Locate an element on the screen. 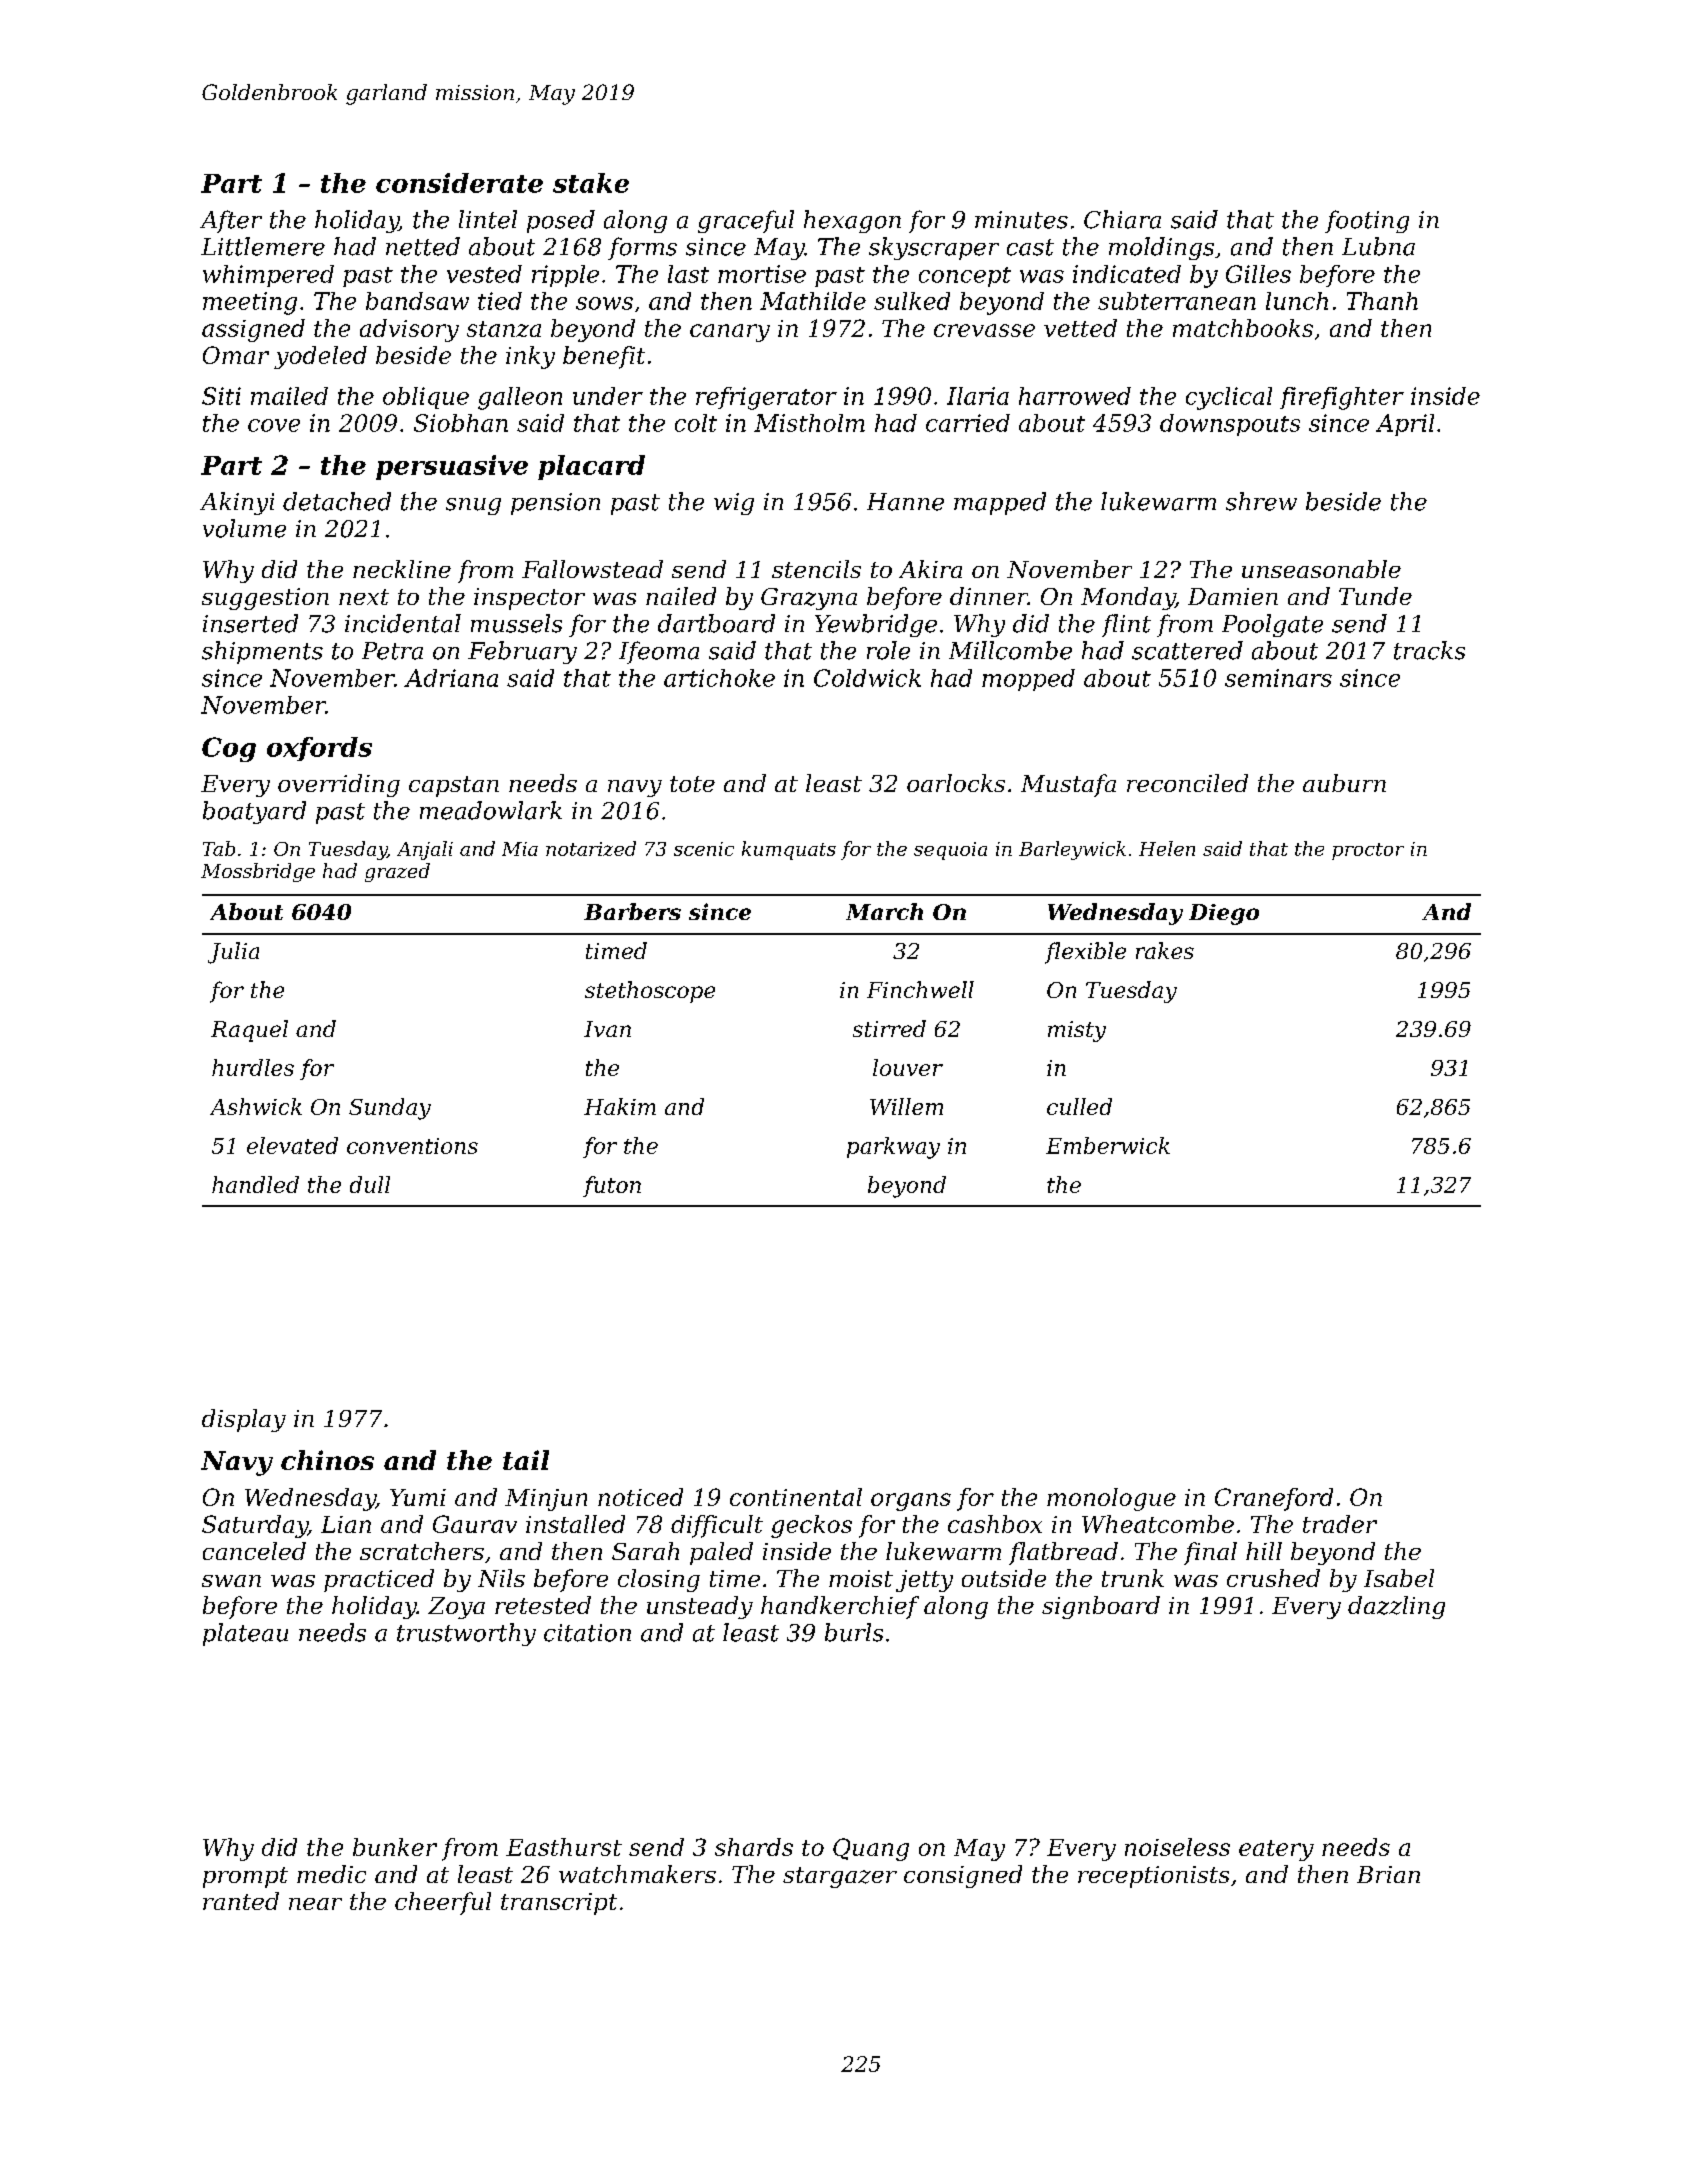  inky is located at coordinates (530, 357).
